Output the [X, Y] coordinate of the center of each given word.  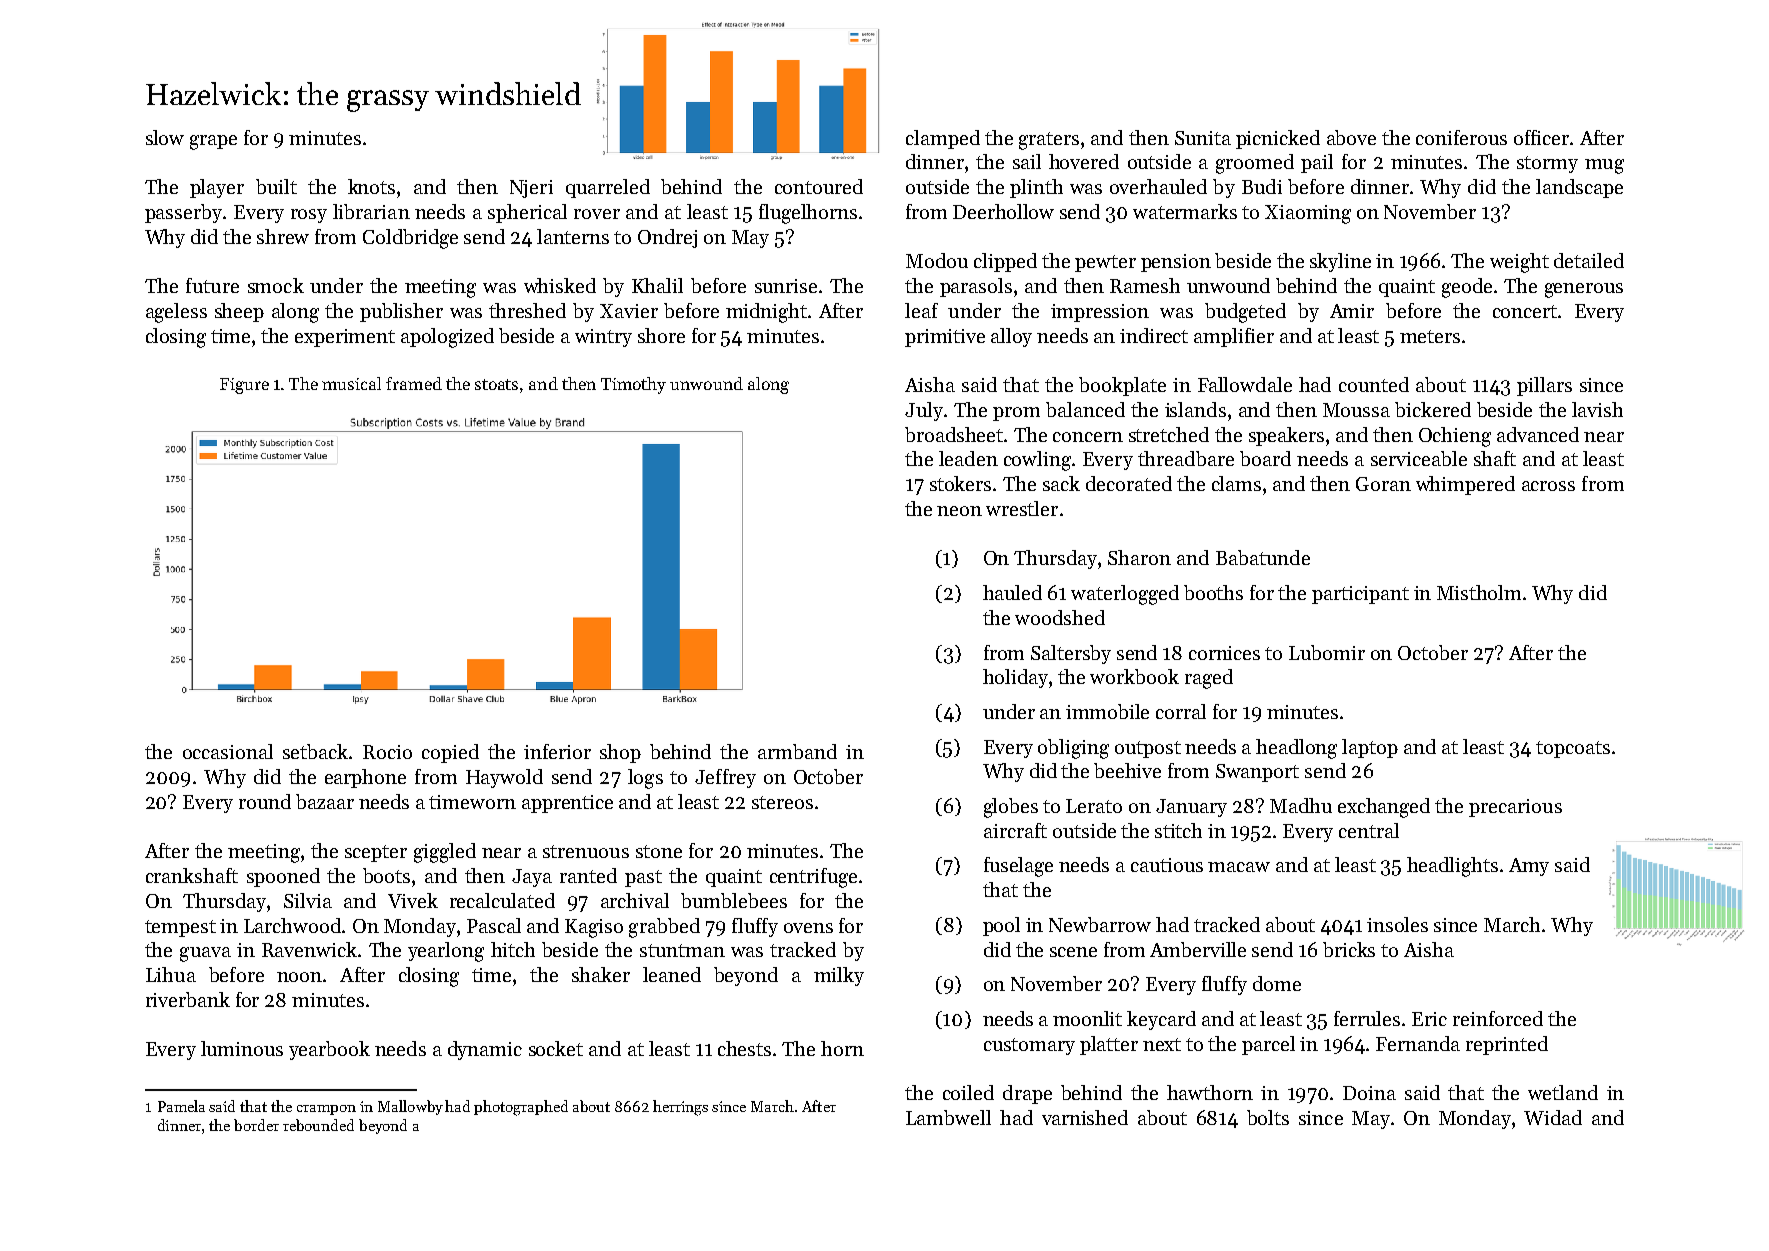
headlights [1452, 867]
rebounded [318, 1125]
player [217, 188]
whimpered [1465, 485]
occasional [228, 751]
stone [659, 851]
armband [797, 751]
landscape [1579, 188]
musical [351, 383]
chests [744, 1048]
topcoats [1573, 749]
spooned [283, 877]
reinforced [1498, 1018]
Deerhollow [1003, 211]
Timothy [633, 385]
